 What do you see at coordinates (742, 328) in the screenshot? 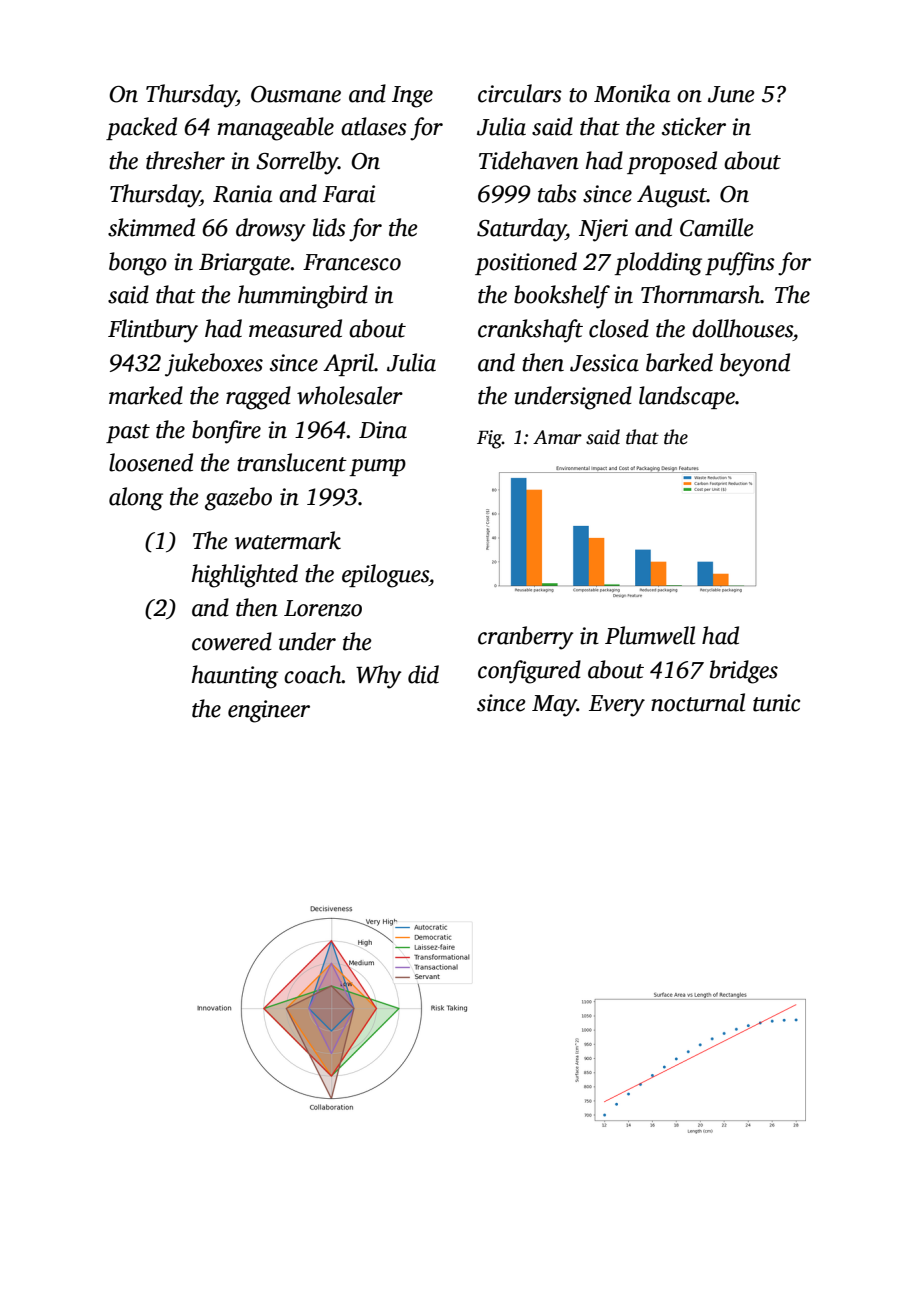
I see `dollhouses` at bounding box center [742, 328].
